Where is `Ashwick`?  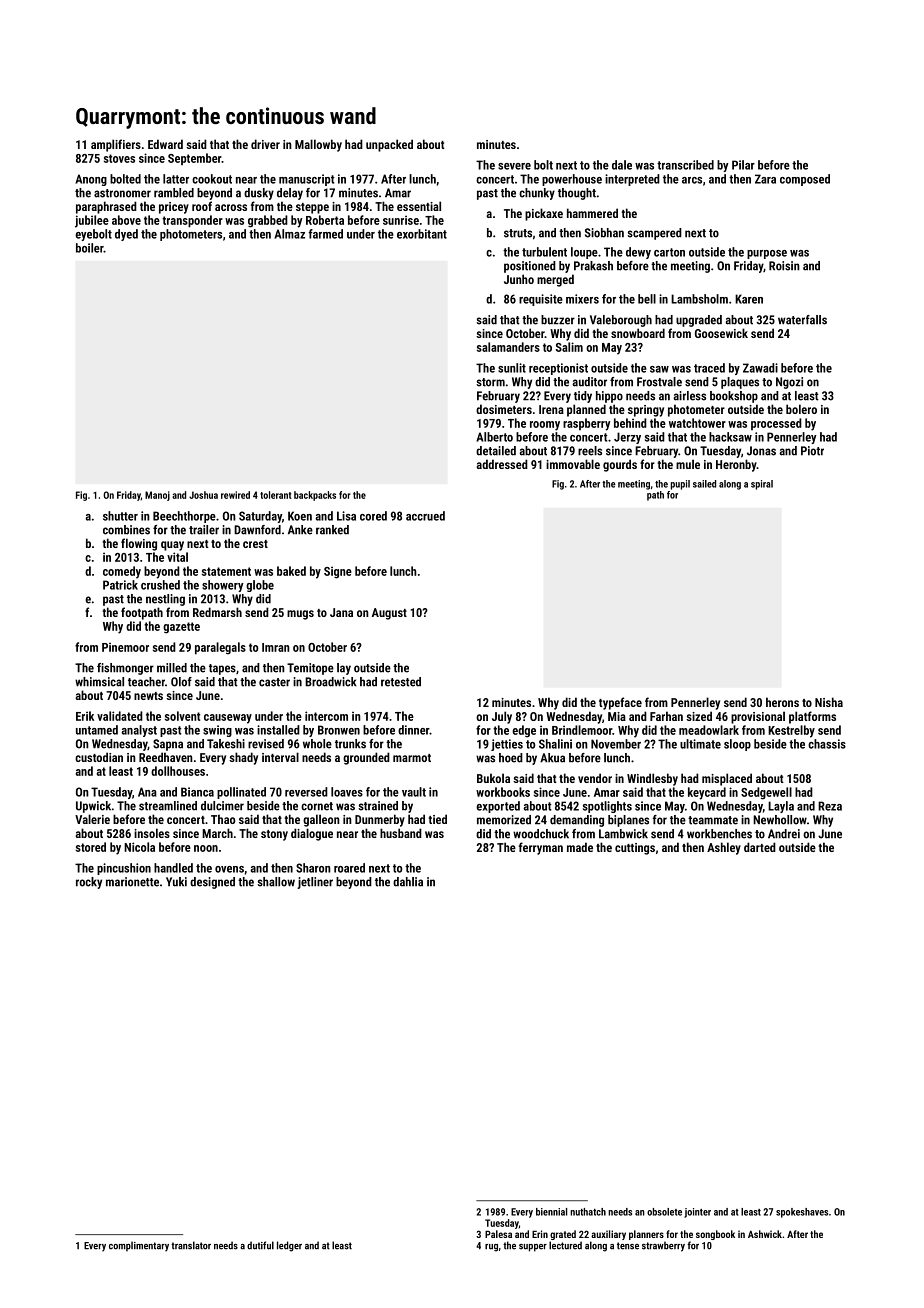 Ashwick is located at coordinates (765, 1234).
